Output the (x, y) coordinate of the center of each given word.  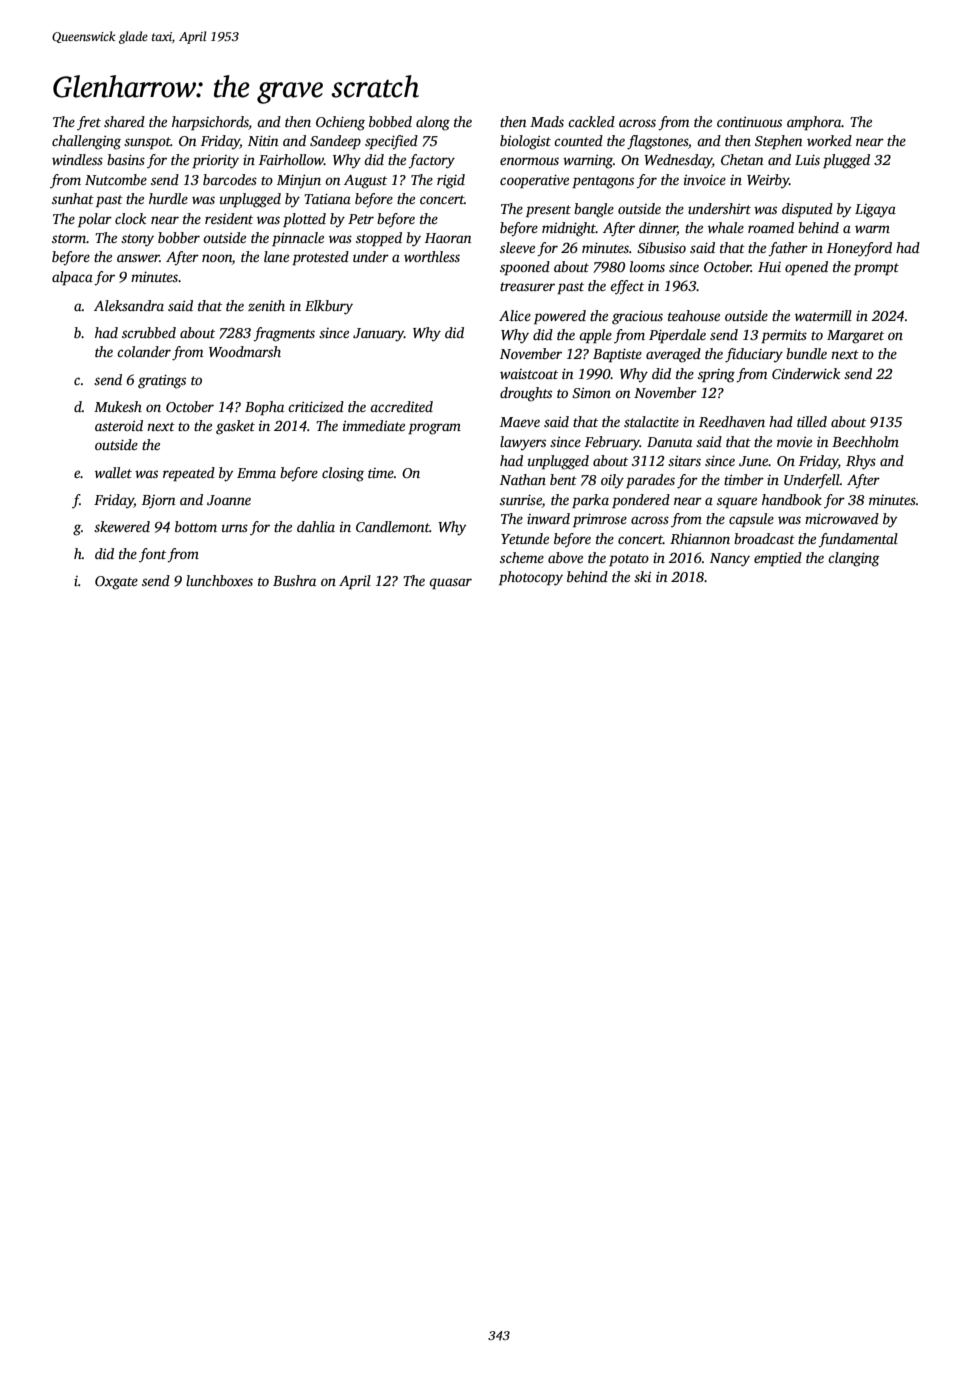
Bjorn (159, 502)
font (152, 555)
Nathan (523, 479)
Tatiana (327, 198)
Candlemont (393, 526)
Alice (515, 315)
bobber (179, 237)
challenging (86, 142)
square (737, 503)
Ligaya (875, 211)
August (365, 182)
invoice (705, 180)
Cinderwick (806, 373)
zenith (266, 305)
